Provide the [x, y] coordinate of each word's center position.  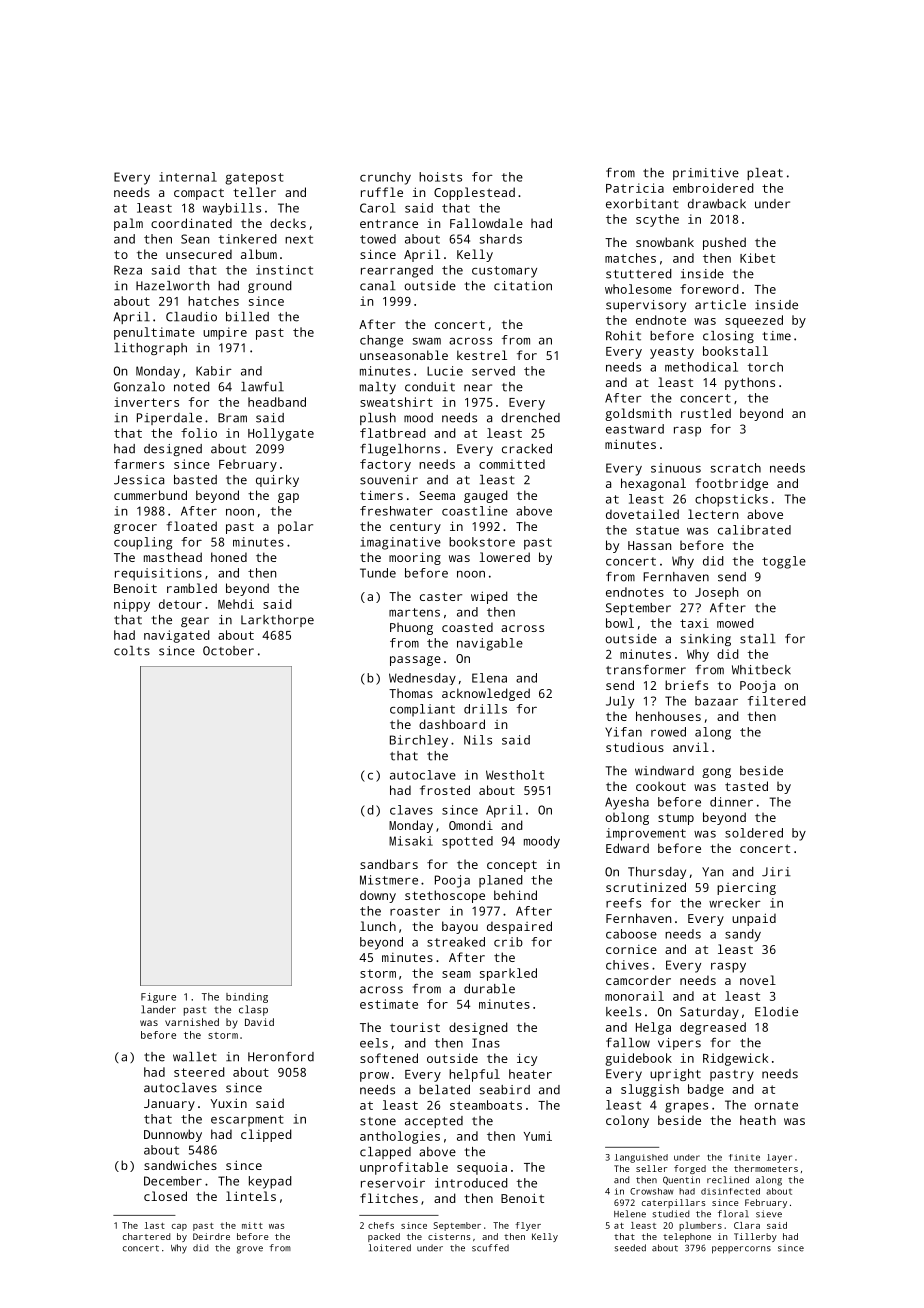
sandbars [389, 864]
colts [132, 651]
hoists [440, 177]
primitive [706, 174]
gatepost [254, 179]
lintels [251, 1196]
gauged [486, 496]
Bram [232, 418]
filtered [777, 701]
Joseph [716, 593]
